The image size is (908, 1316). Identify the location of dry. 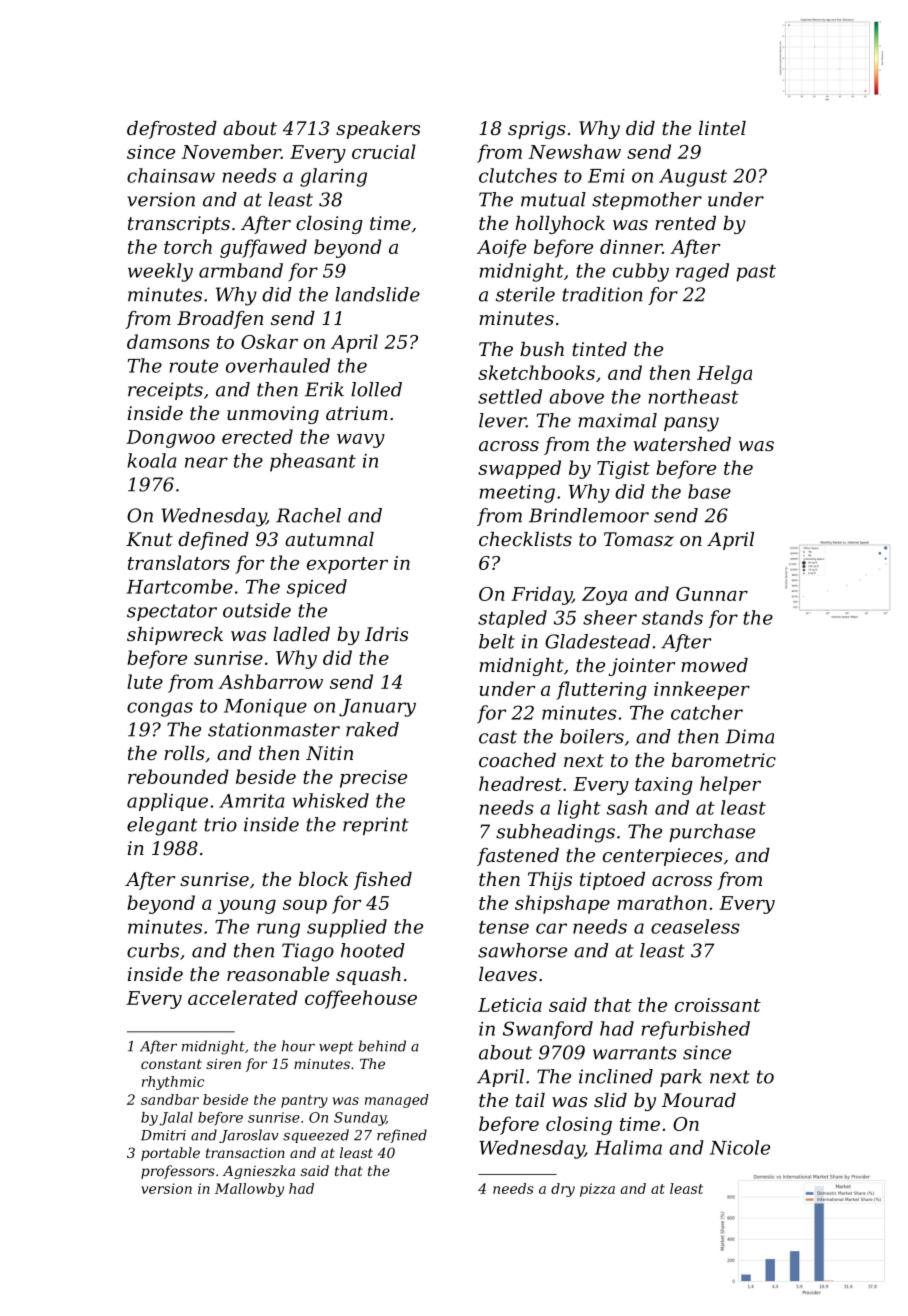
(563, 1190).
